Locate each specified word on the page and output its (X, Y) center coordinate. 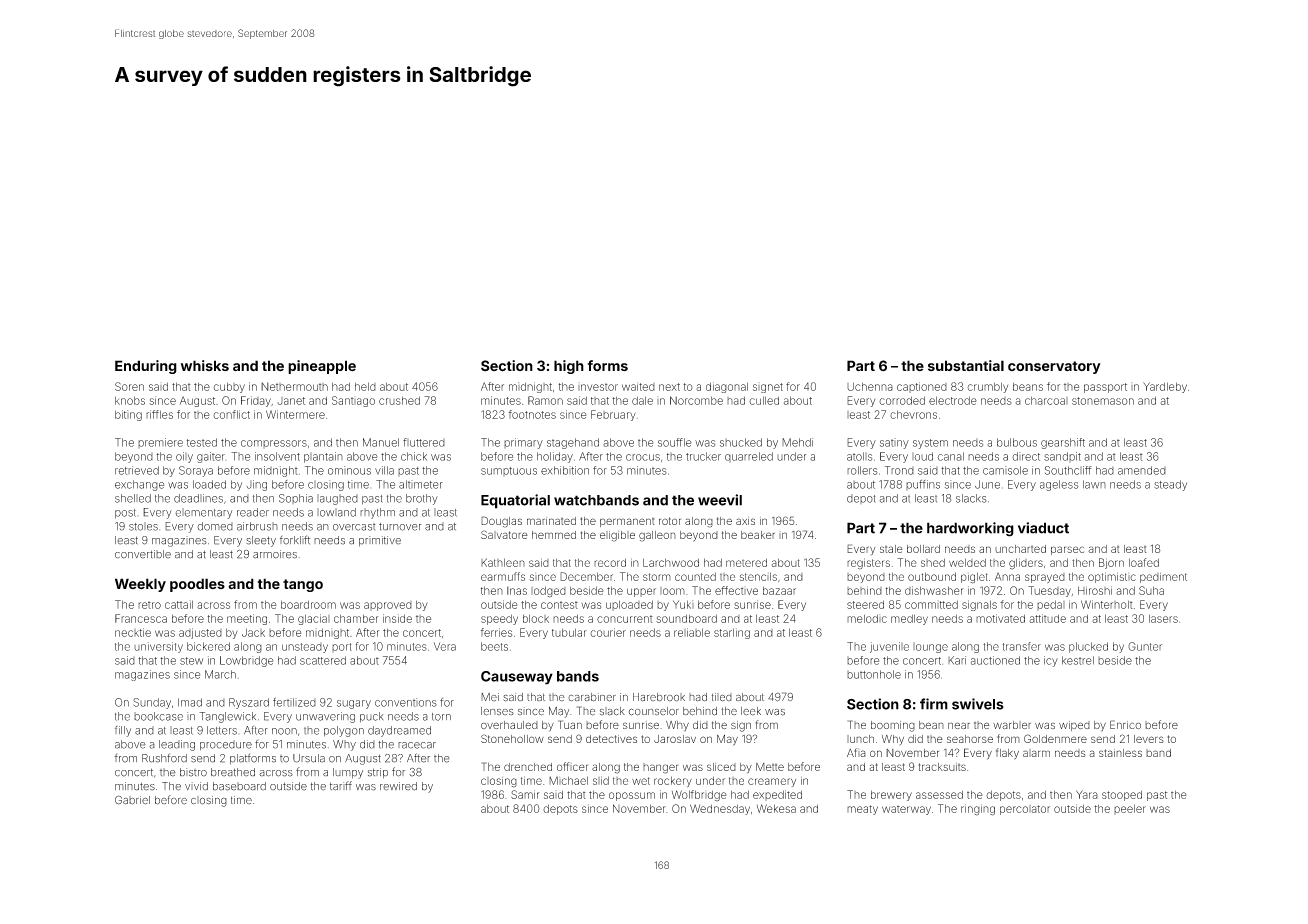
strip (378, 773)
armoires (275, 554)
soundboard (686, 618)
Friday (256, 401)
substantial (966, 365)
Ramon (545, 400)
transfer (1022, 646)
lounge (930, 648)
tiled (722, 697)
